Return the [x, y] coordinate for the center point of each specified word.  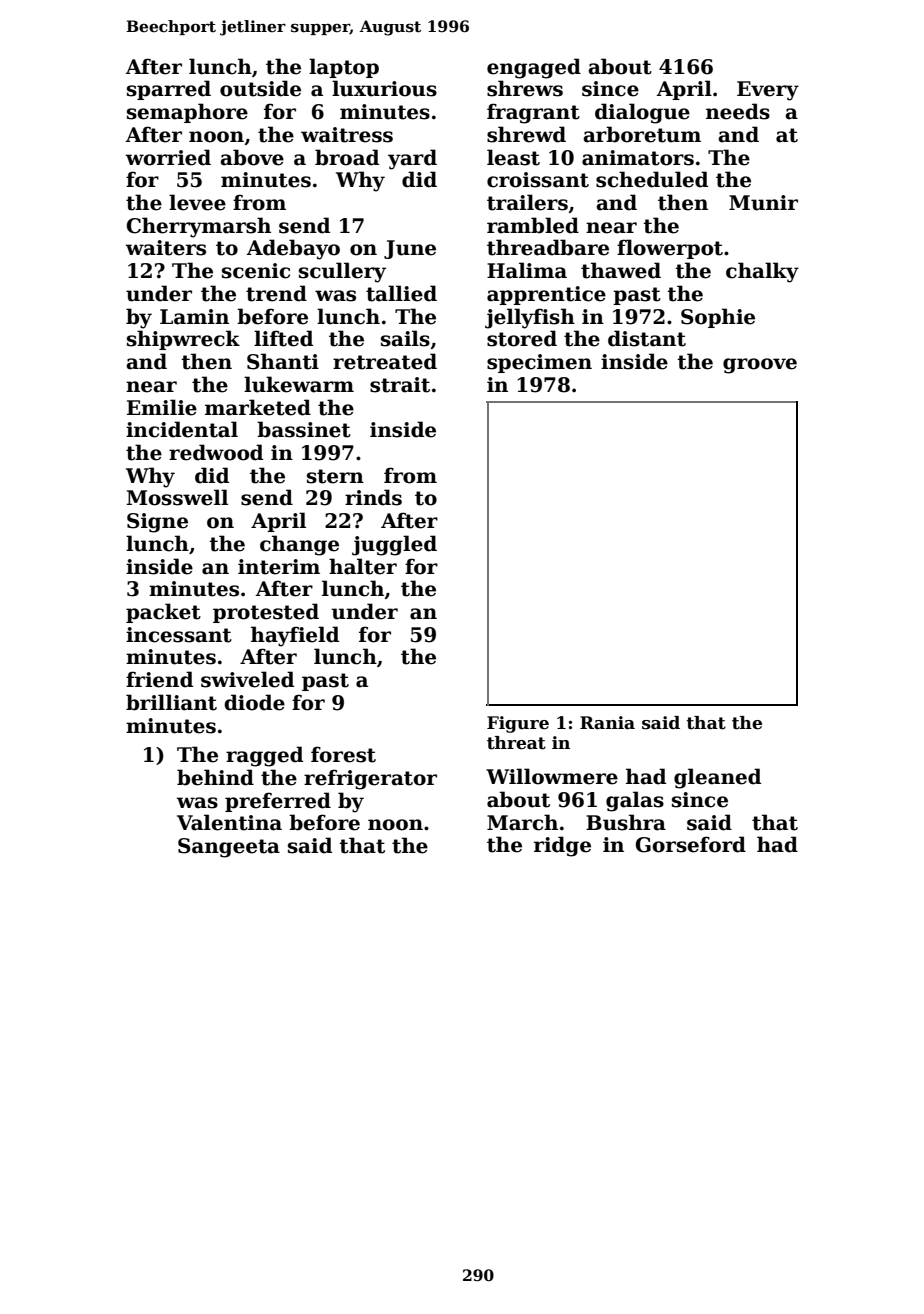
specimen [539, 363]
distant [647, 338]
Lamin [194, 317]
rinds [373, 497]
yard [412, 159]
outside [260, 88]
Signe [157, 523]
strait [400, 385]
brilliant [171, 702]
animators [638, 158]
